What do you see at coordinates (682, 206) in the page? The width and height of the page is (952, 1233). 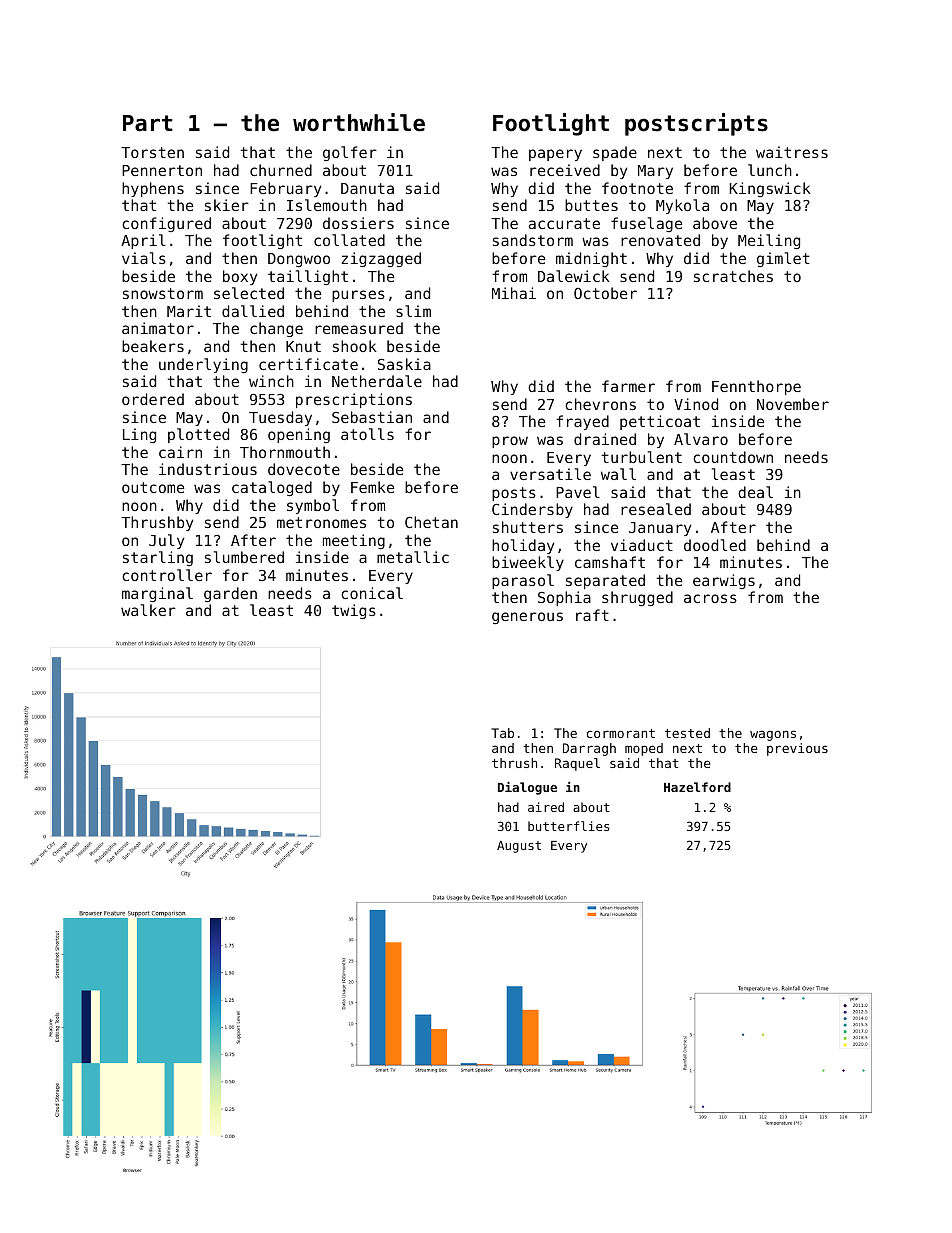 I see `Mykola` at bounding box center [682, 206].
